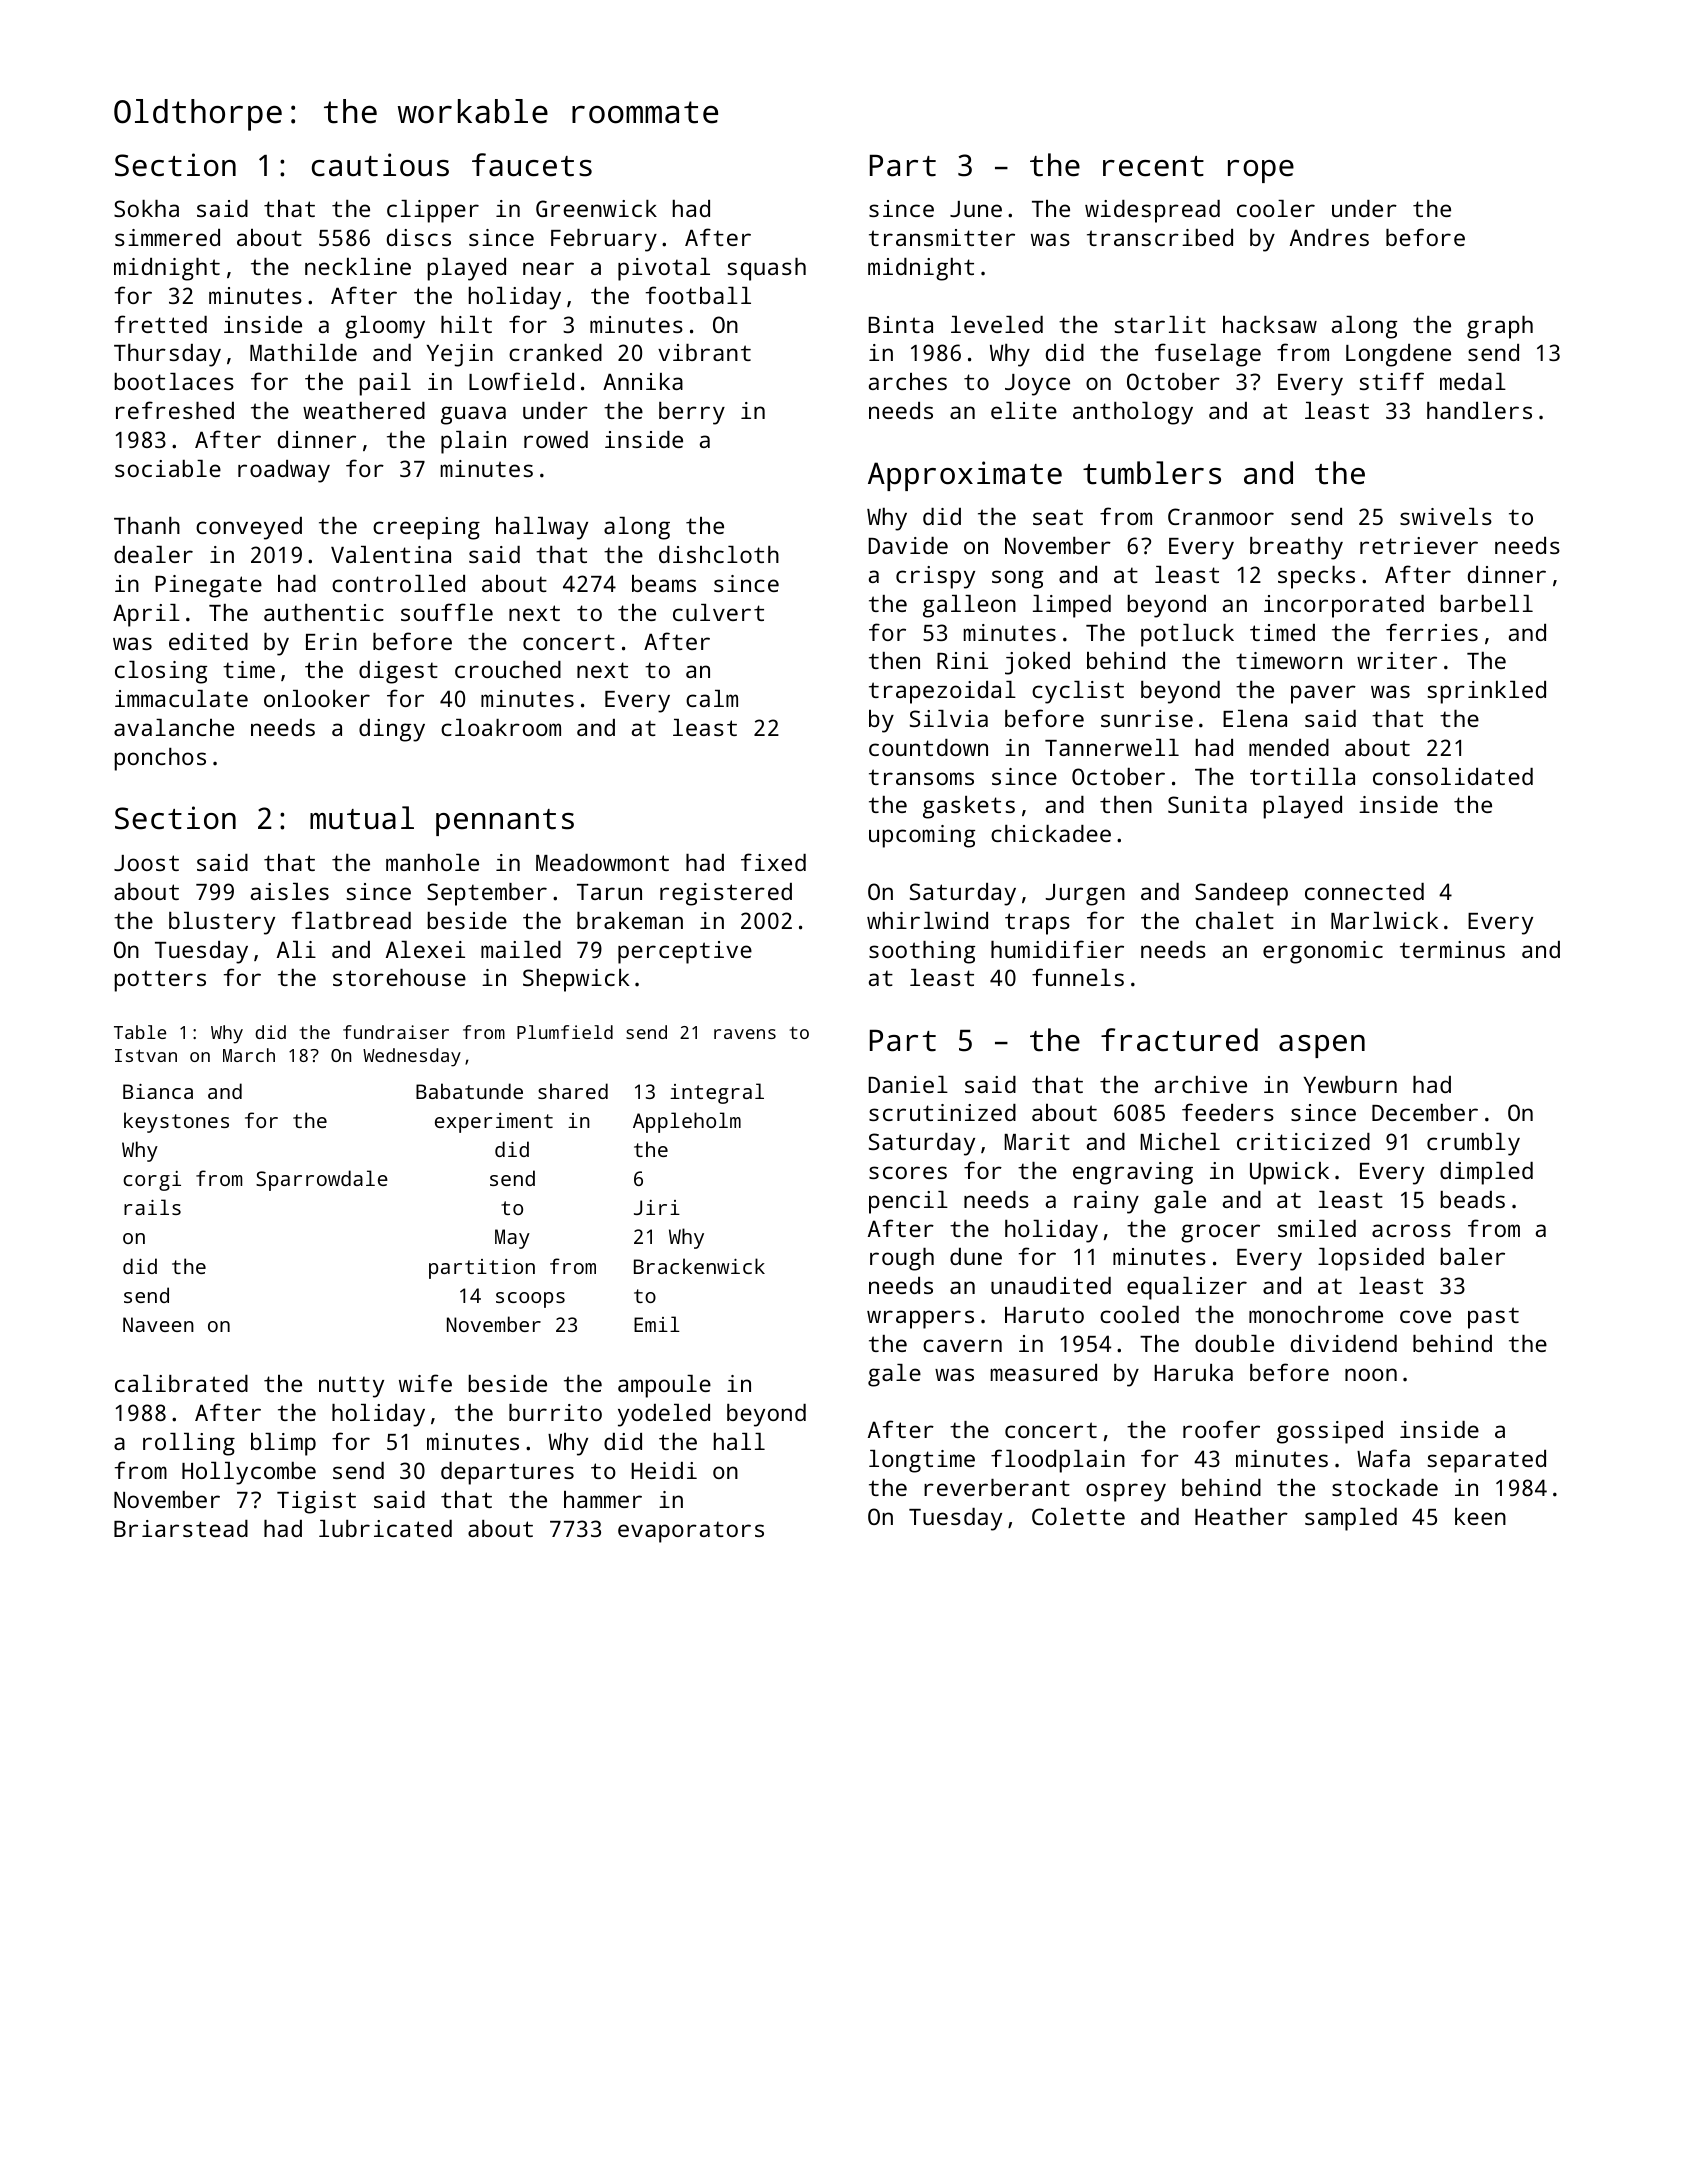  Describe the element at coordinates (222, 923) in the screenshot. I see `blustery` at that location.
